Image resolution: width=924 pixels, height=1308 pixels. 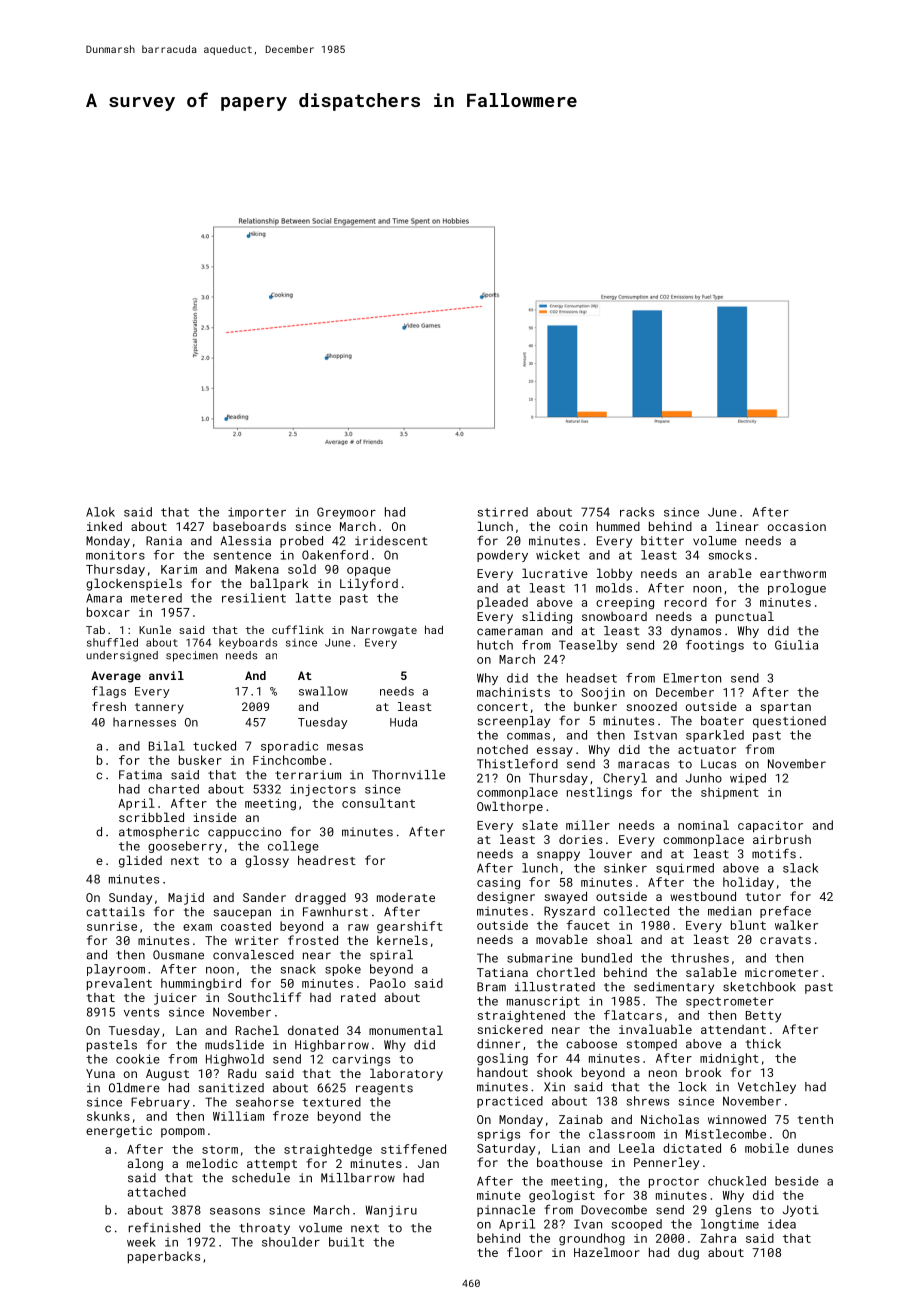 What do you see at coordinates (346, 513) in the screenshot?
I see `Greymoor` at bounding box center [346, 513].
